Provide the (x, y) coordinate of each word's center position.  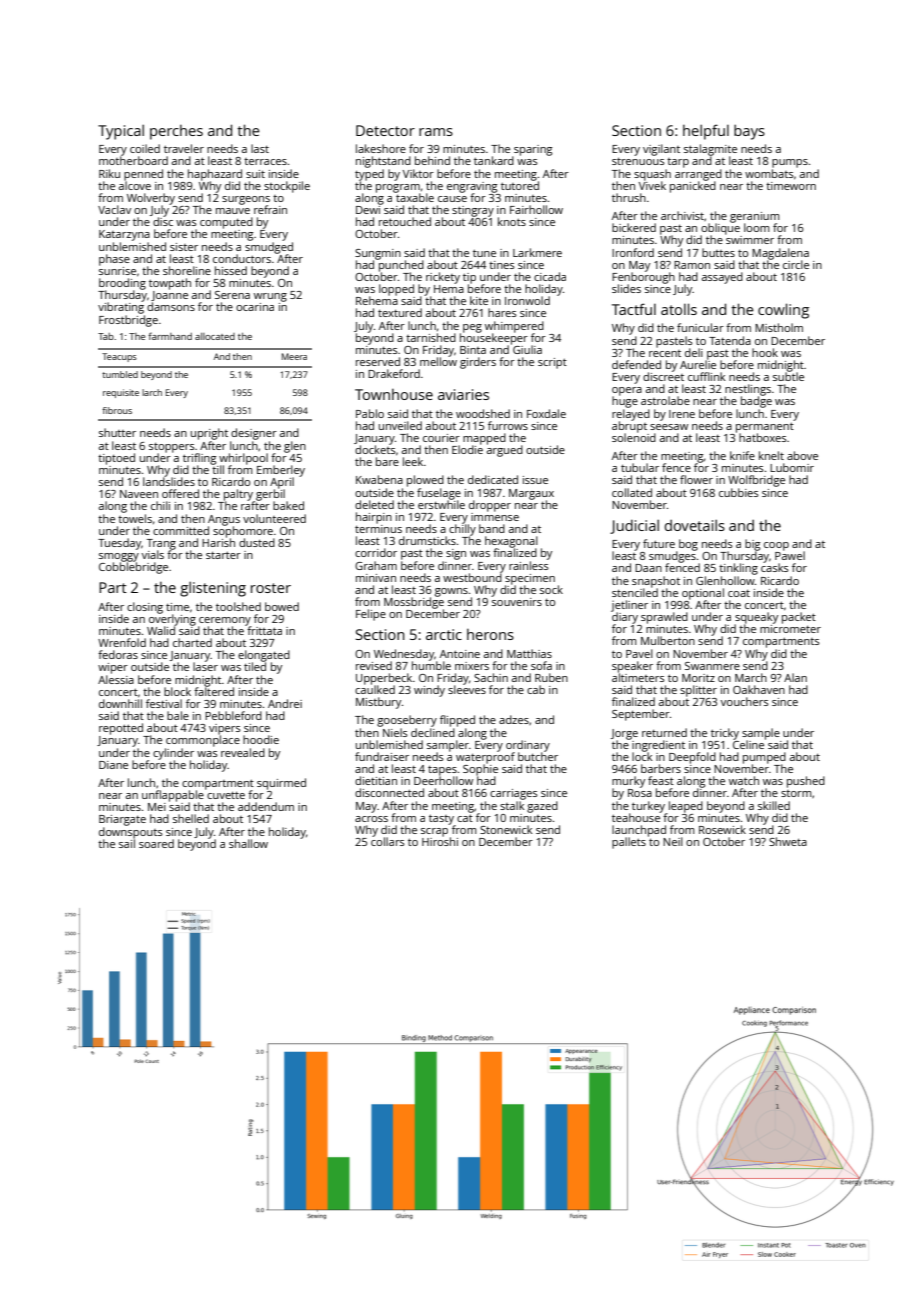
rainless (529, 565)
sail (127, 843)
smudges (672, 557)
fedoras (118, 654)
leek (413, 461)
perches (176, 132)
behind (432, 160)
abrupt (629, 427)
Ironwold (527, 300)
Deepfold (692, 758)
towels (135, 518)
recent (665, 353)
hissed (231, 270)
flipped (457, 721)
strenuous (638, 161)
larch (152, 392)
